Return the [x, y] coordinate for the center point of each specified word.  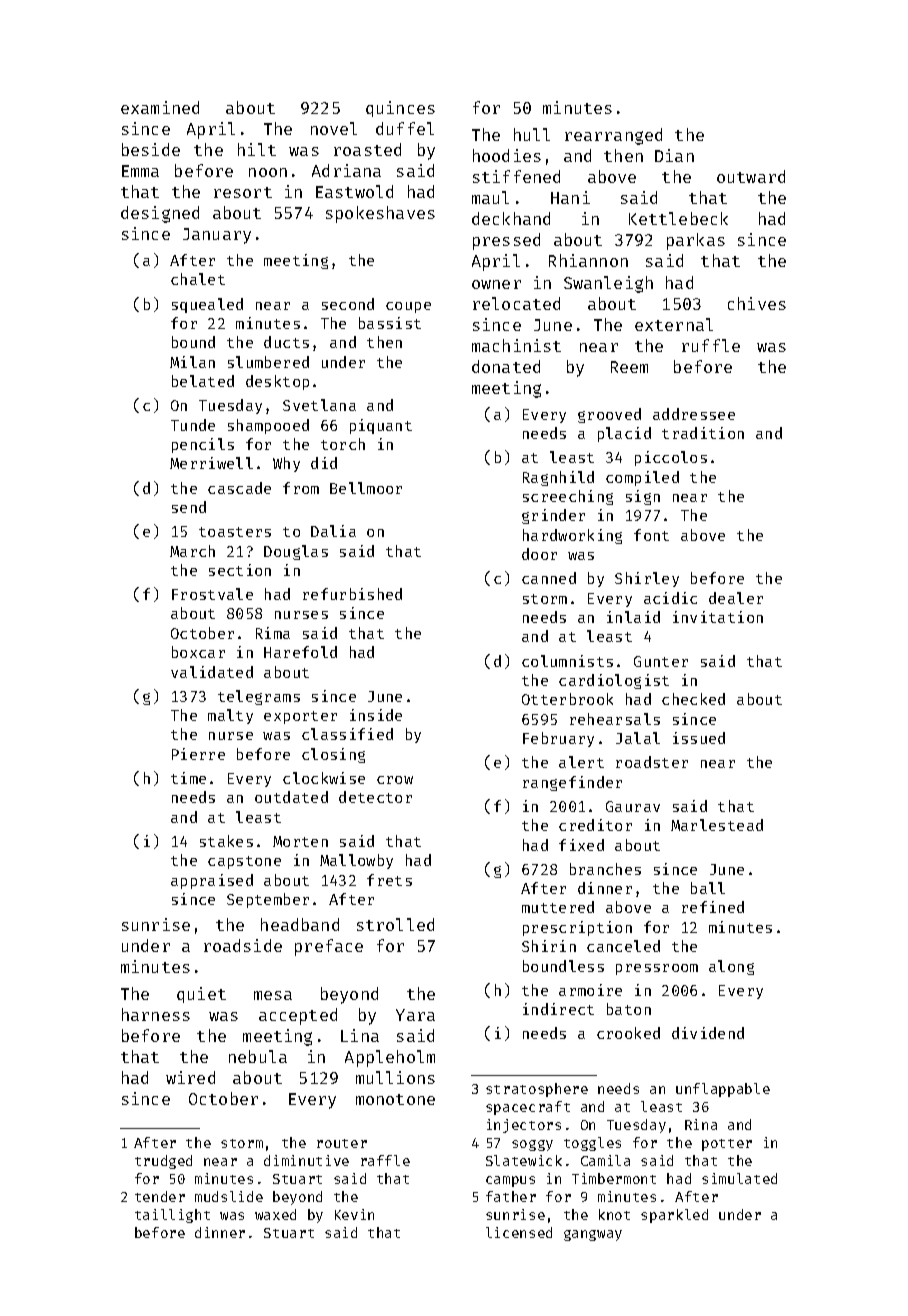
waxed [275, 1214]
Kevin [354, 1214]
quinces [400, 109]
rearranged [613, 136]
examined [160, 107]
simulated [739, 1178]
